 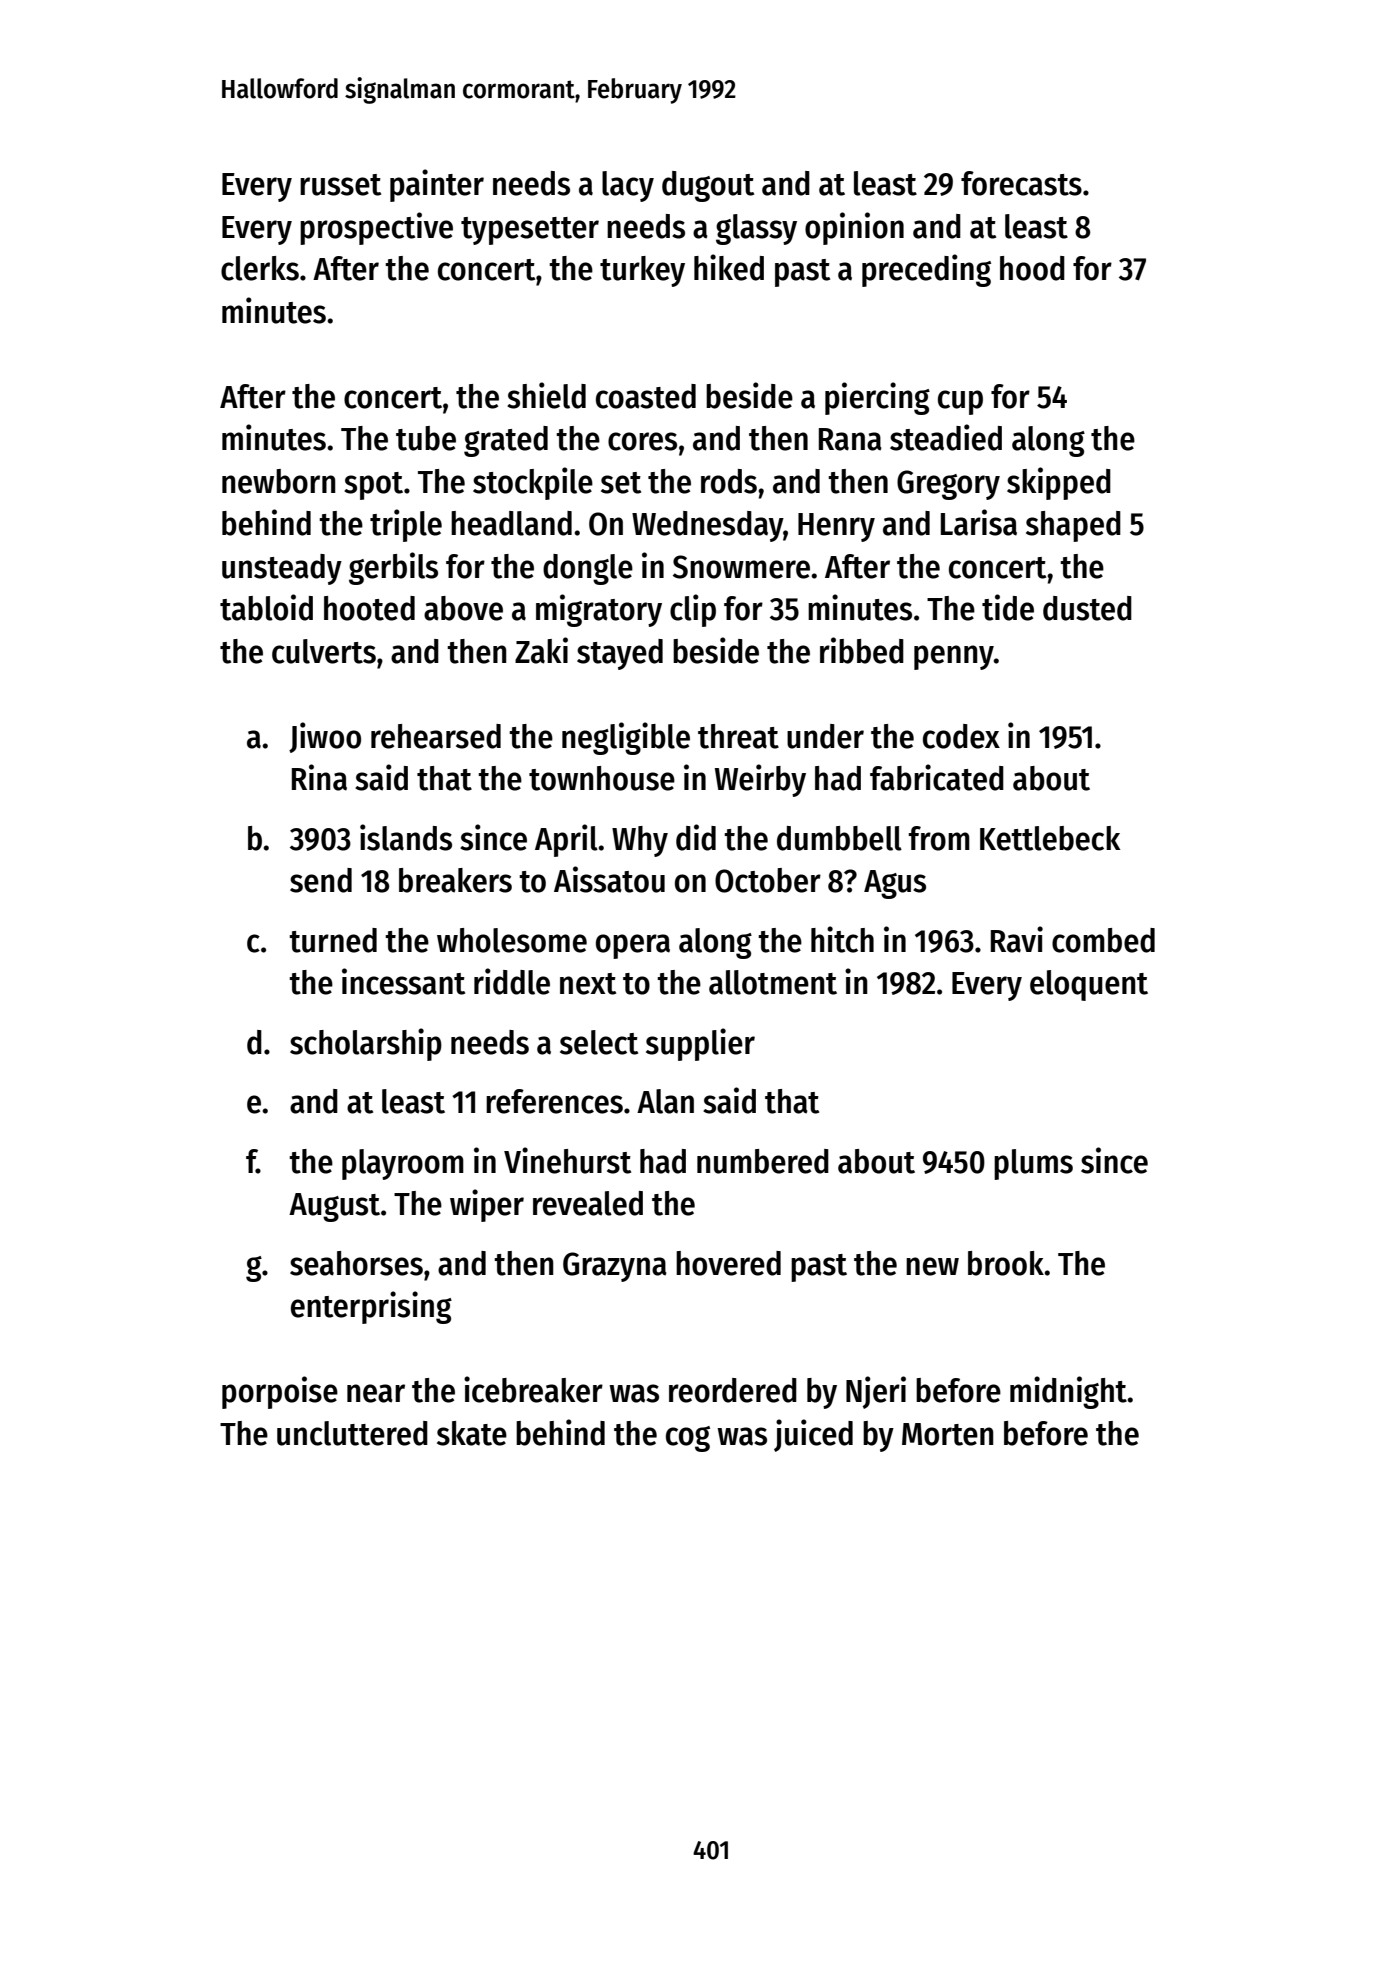 I want to click on shield, so click(x=546, y=395).
